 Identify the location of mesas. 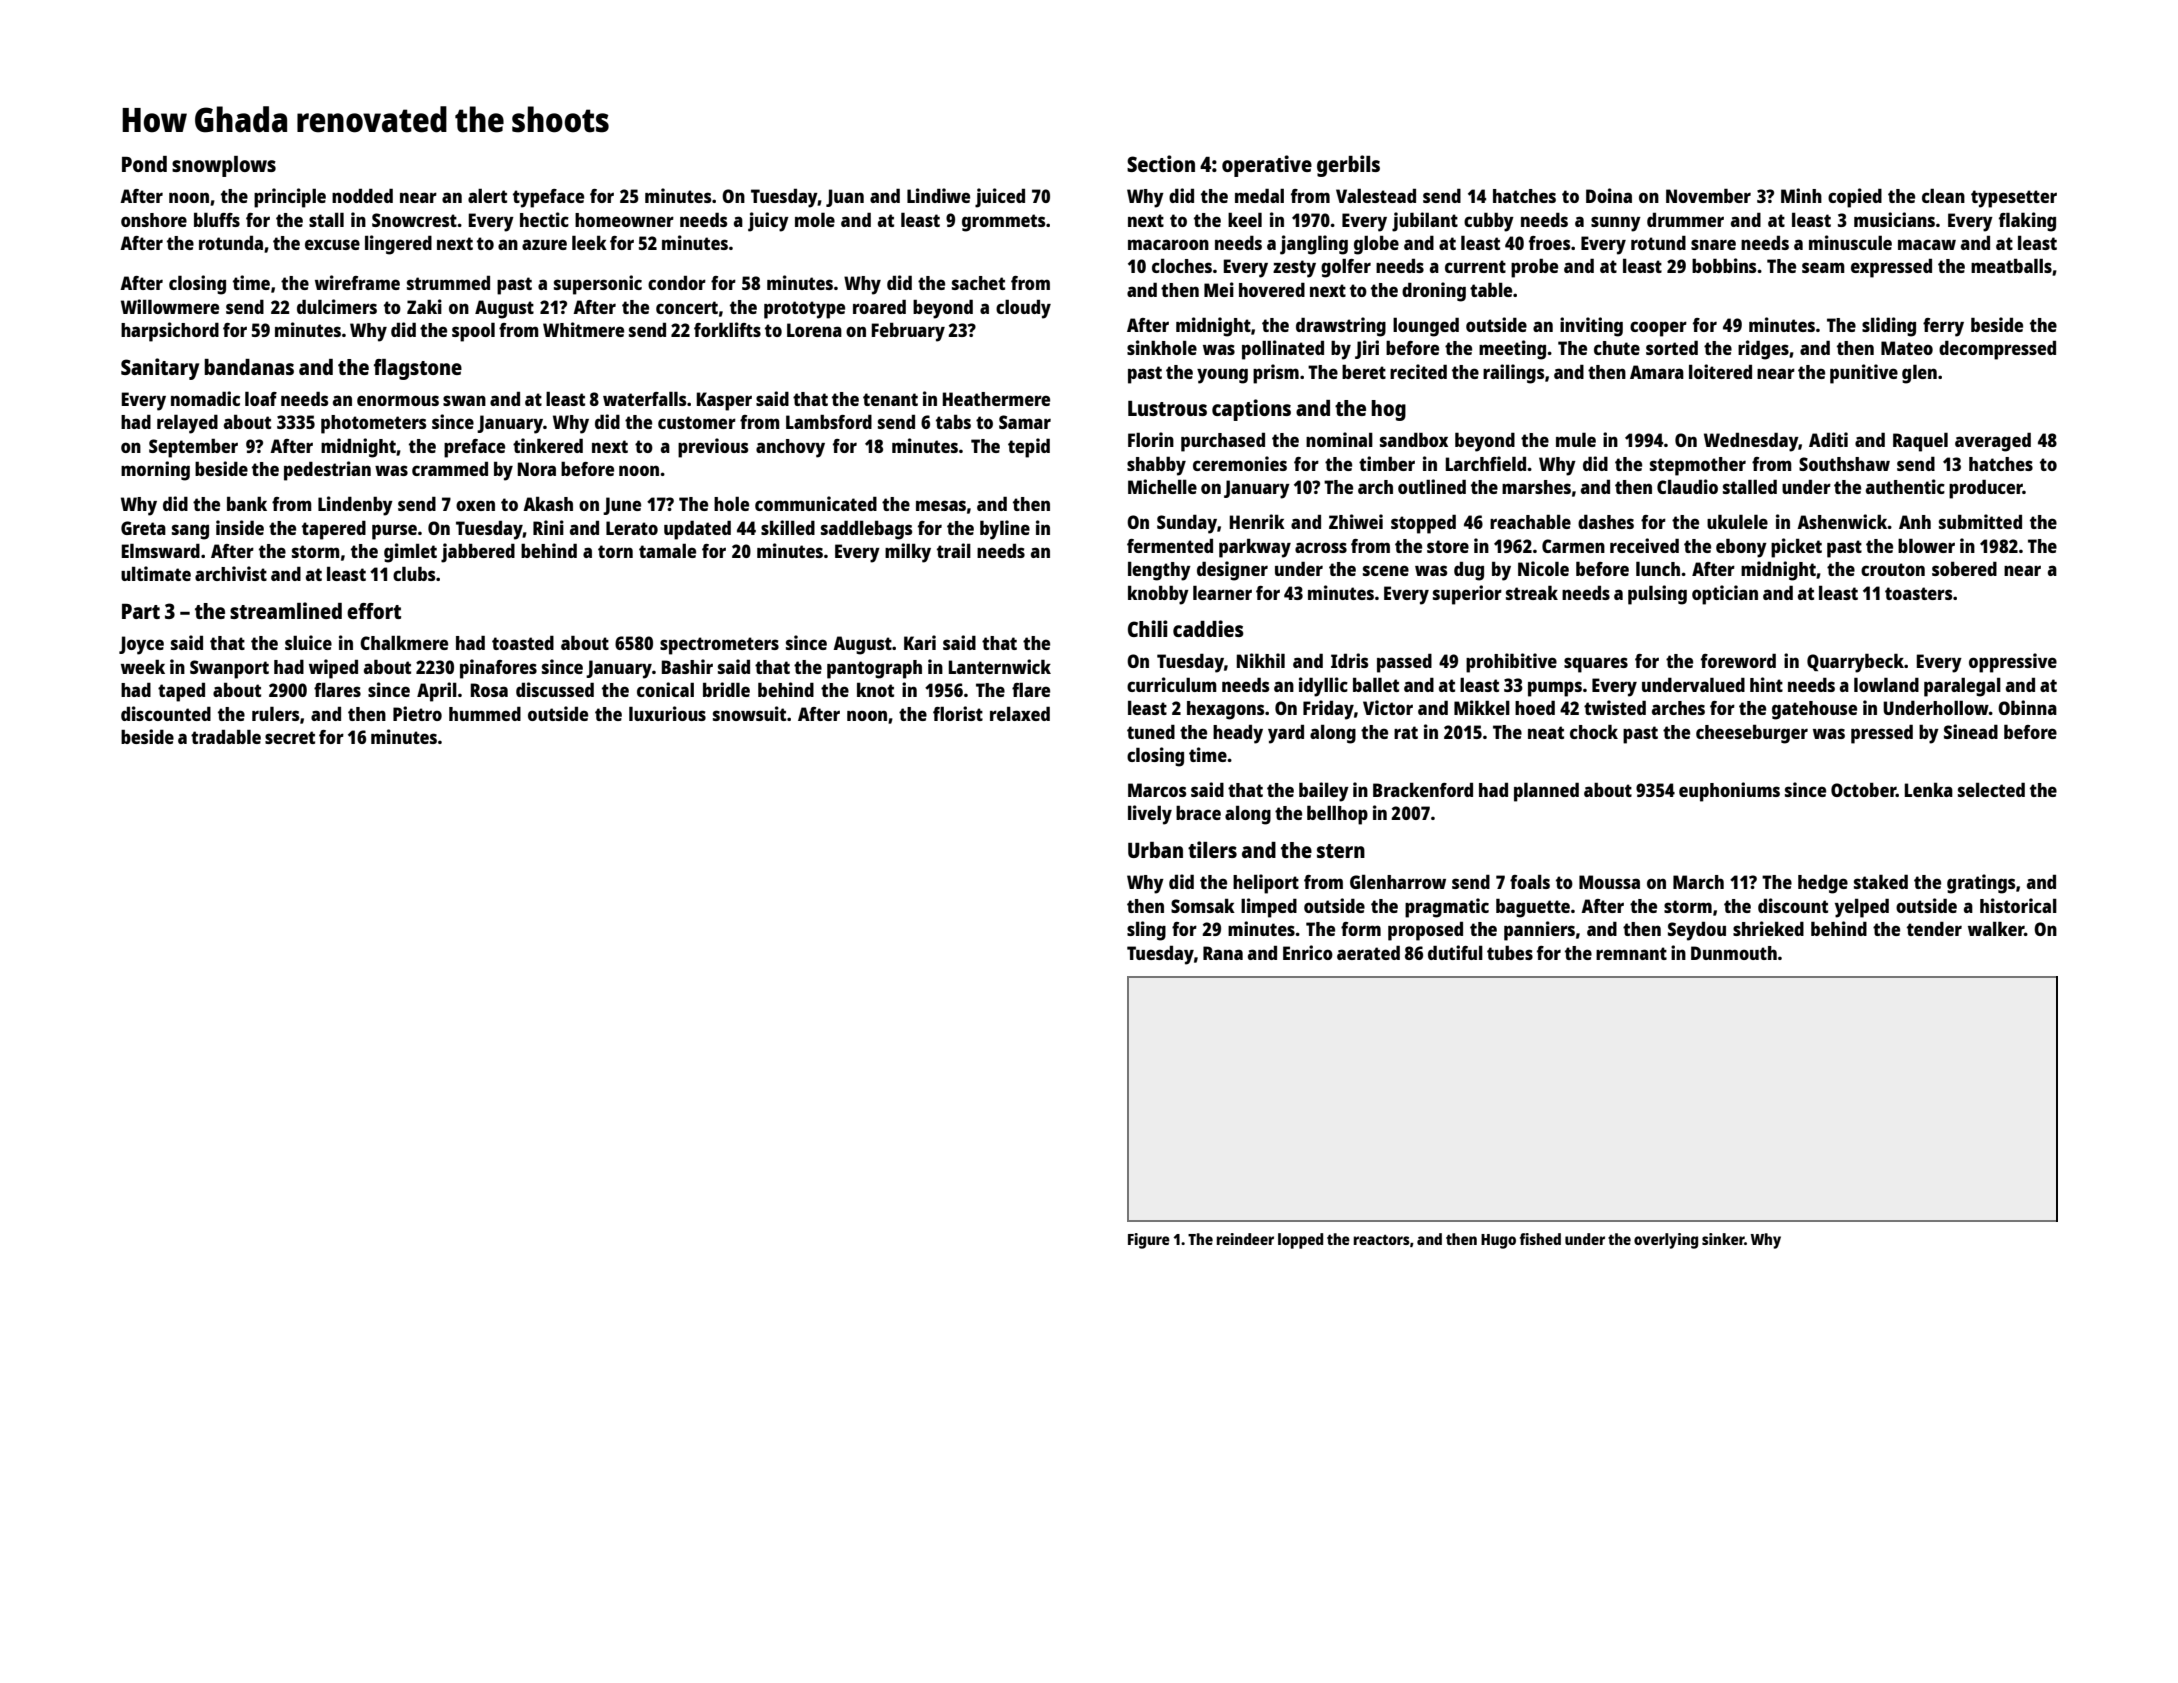
(941, 505).
